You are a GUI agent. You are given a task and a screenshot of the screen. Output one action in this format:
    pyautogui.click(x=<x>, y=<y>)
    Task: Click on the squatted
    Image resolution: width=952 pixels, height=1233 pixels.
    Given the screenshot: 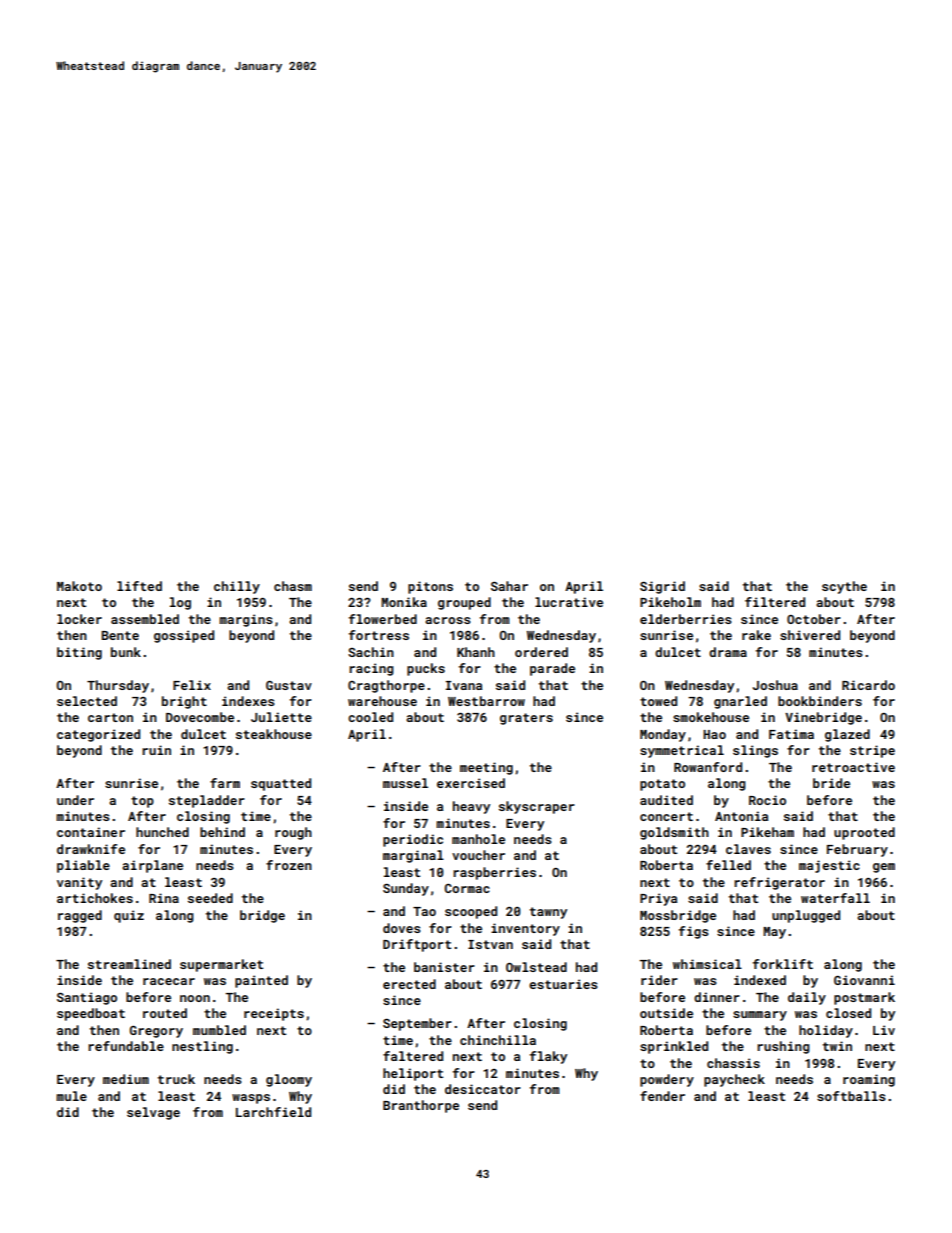 What is the action you would take?
    pyautogui.click(x=281, y=784)
